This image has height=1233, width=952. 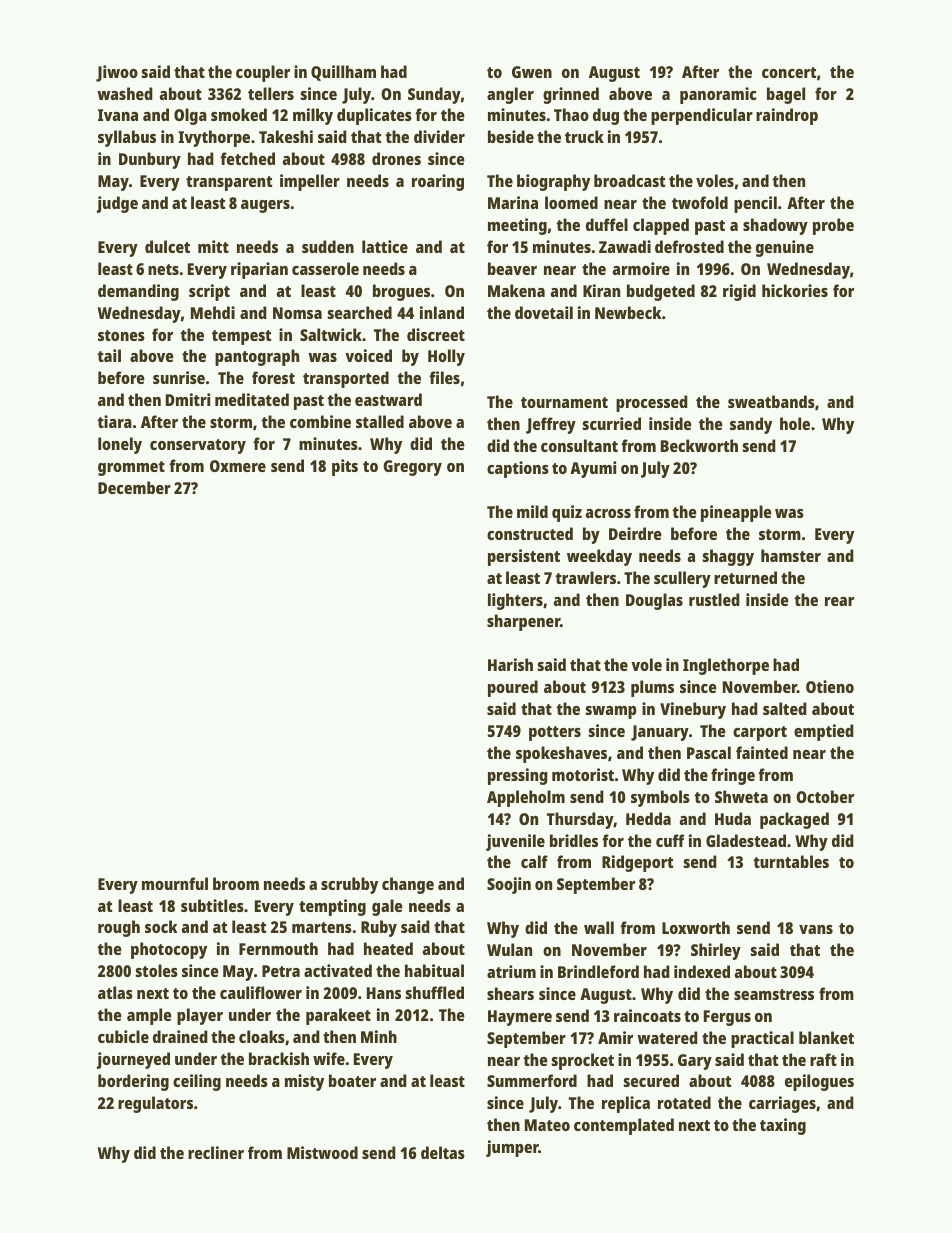 What do you see at coordinates (175, 883) in the image?
I see `mournful` at bounding box center [175, 883].
